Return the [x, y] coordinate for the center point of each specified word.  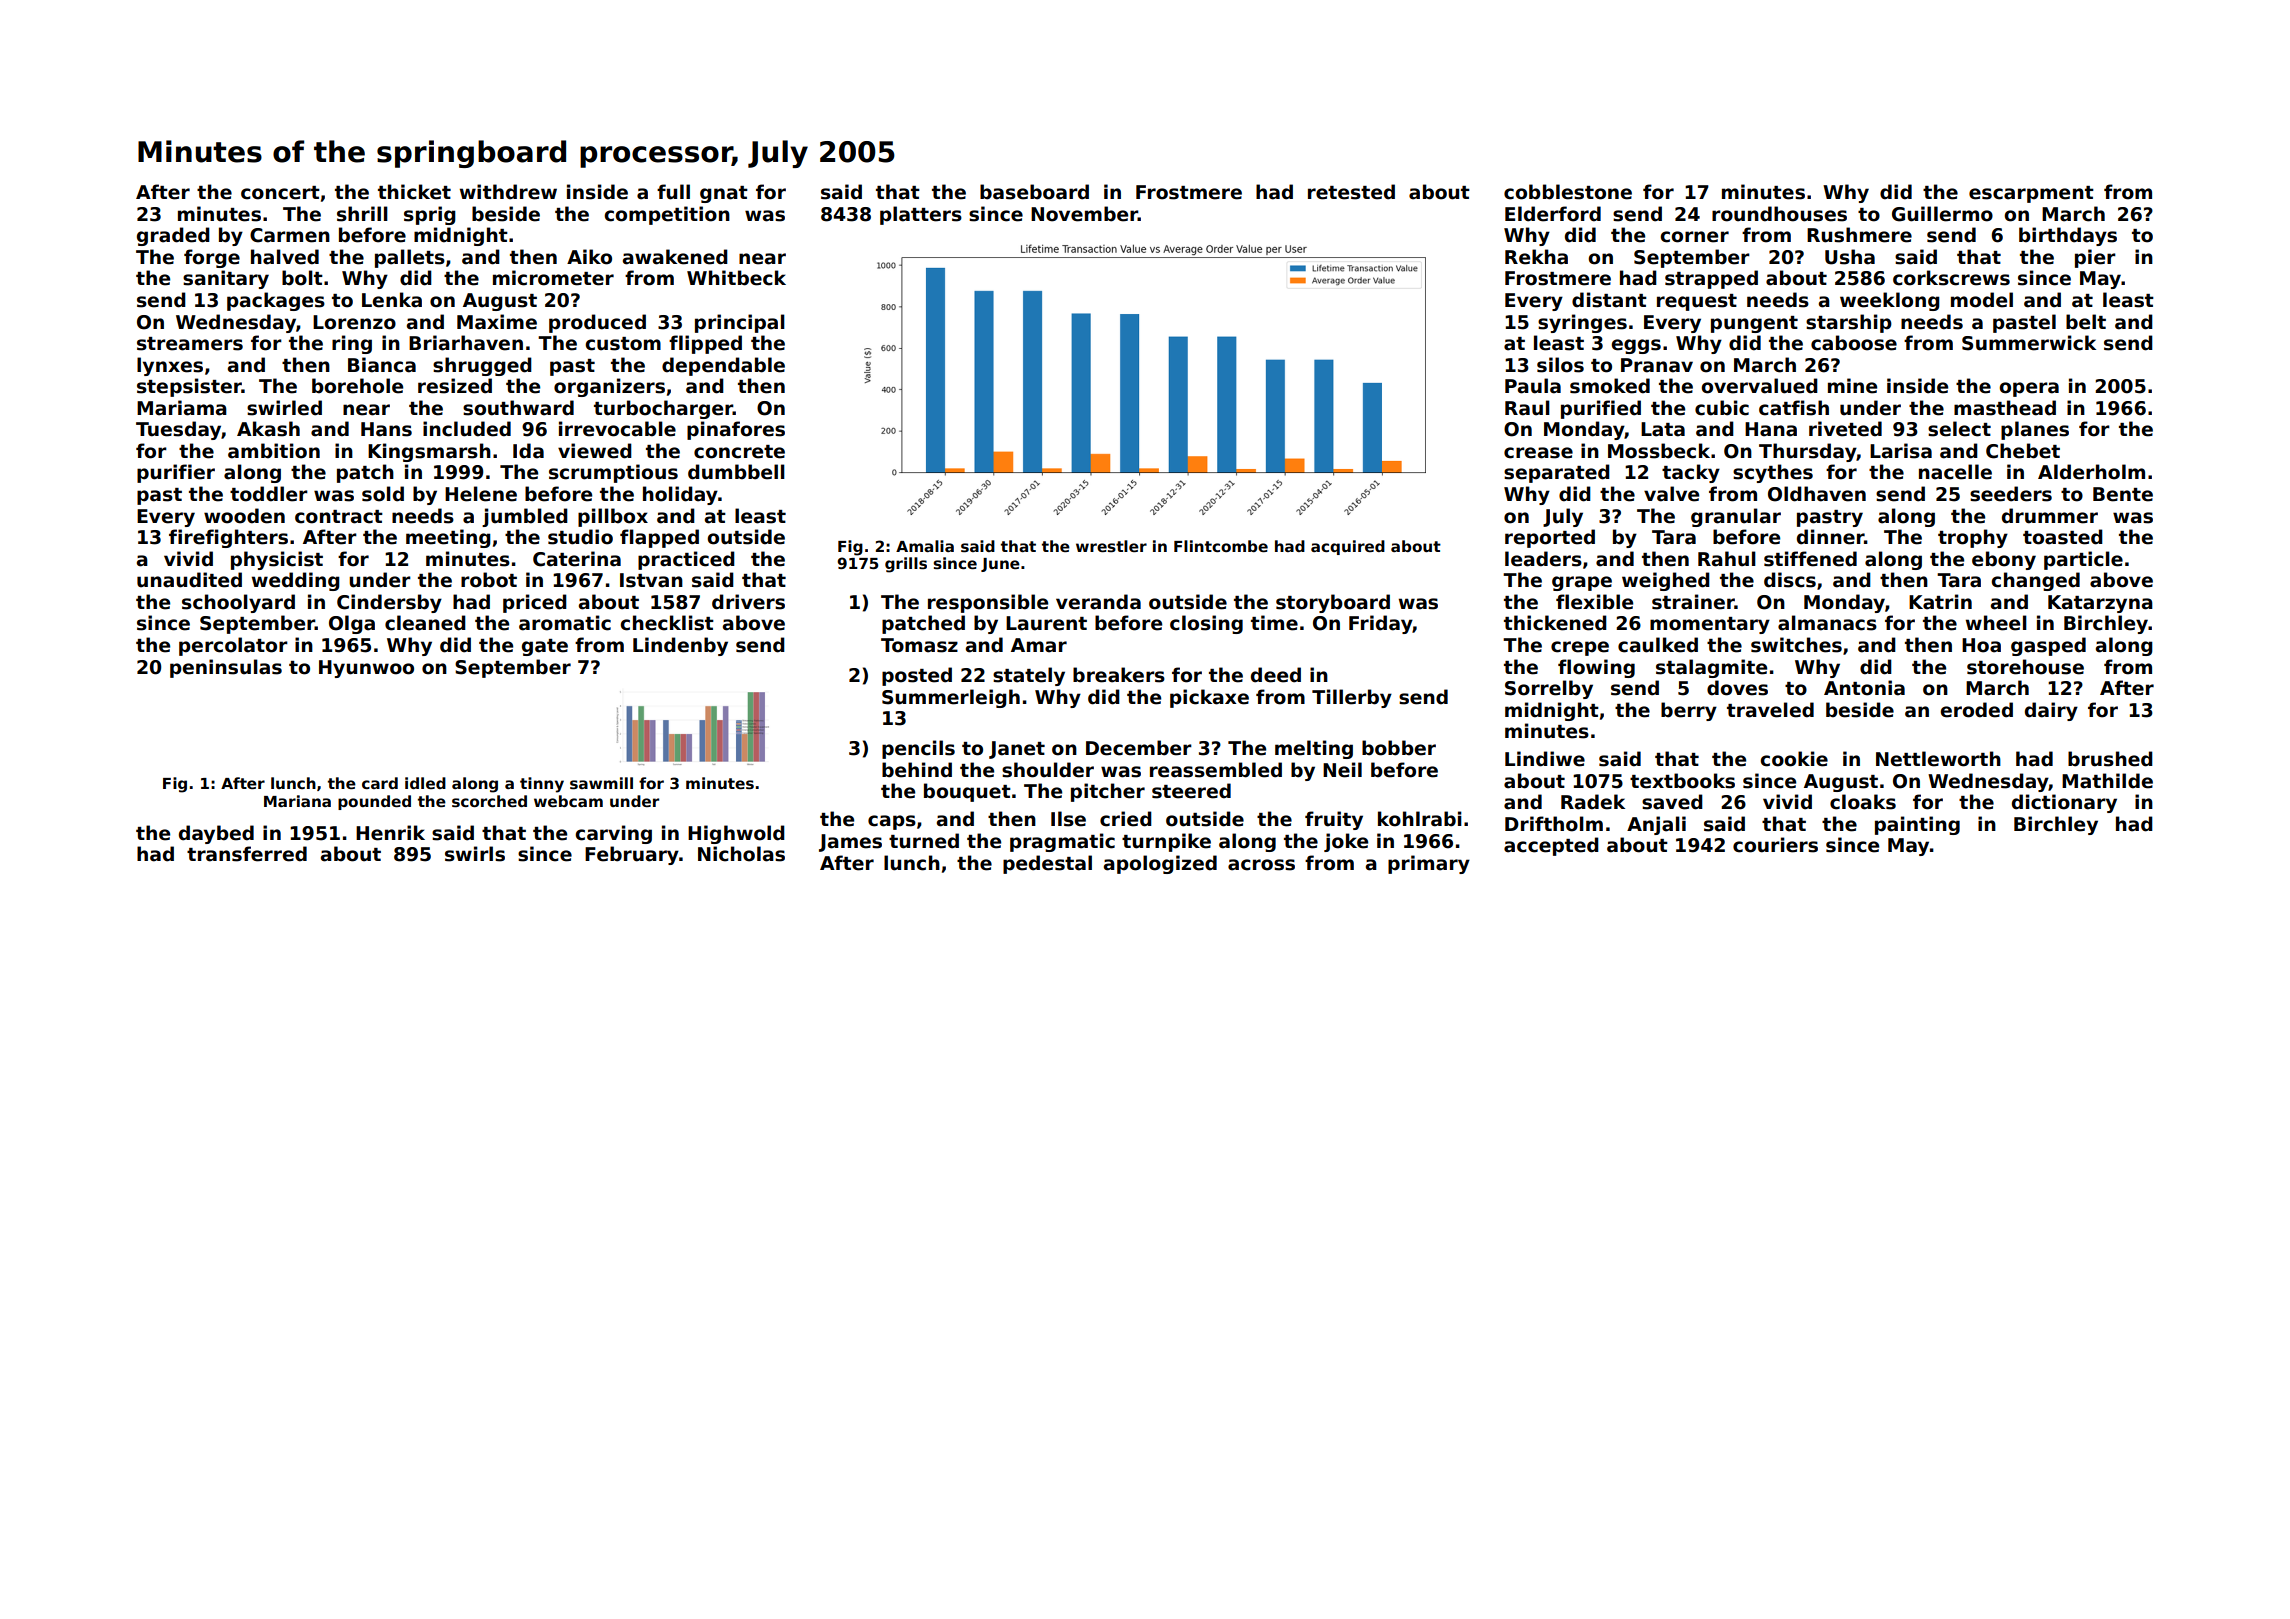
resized [455, 386]
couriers [1775, 845]
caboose [1854, 343]
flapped [659, 538]
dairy [2051, 711]
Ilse [1068, 819]
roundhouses [1779, 214]
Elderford [1553, 214]
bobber [1399, 748]
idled [425, 783]
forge [212, 258]
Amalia [925, 546]
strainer [1693, 602]
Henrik [390, 833]
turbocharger [663, 409]
